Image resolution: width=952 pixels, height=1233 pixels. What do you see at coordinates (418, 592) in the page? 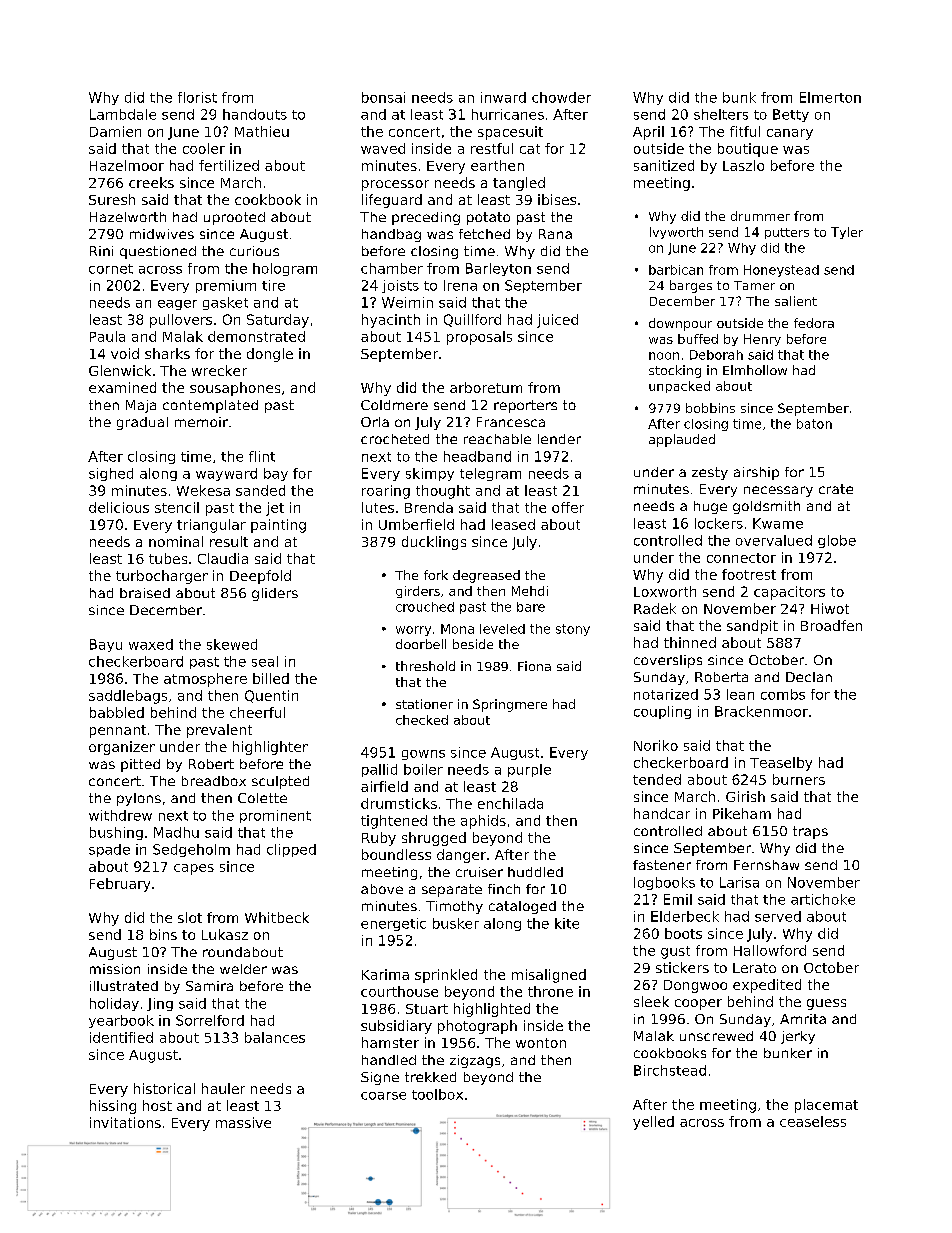
I see `girders` at bounding box center [418, 592].
